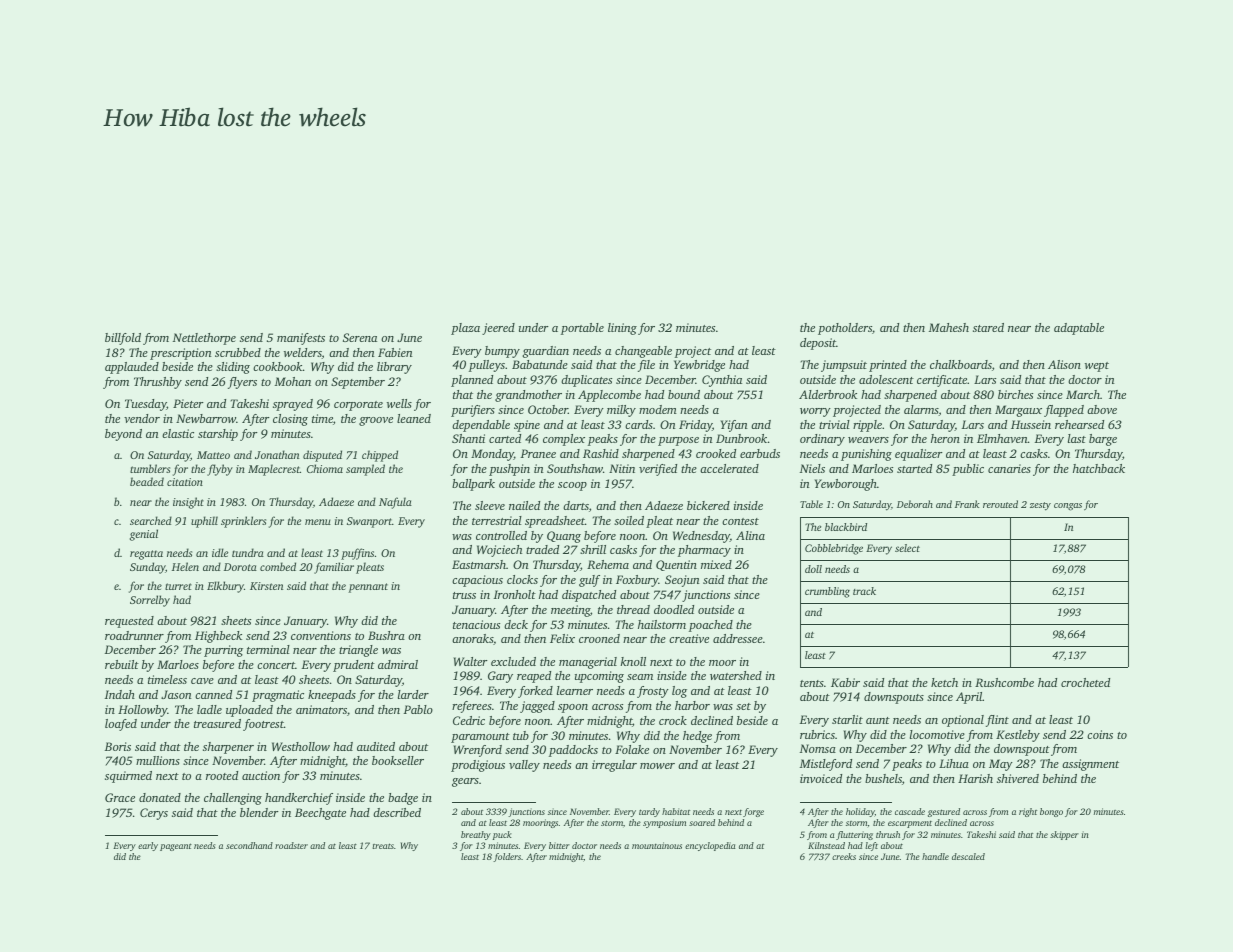 Image resolution: width=1233 pixels, height=952 pixels. What do you see at coordinates (1068, 507) in the screenshot?
I see `congas` at bounding box center [1068, 507].
